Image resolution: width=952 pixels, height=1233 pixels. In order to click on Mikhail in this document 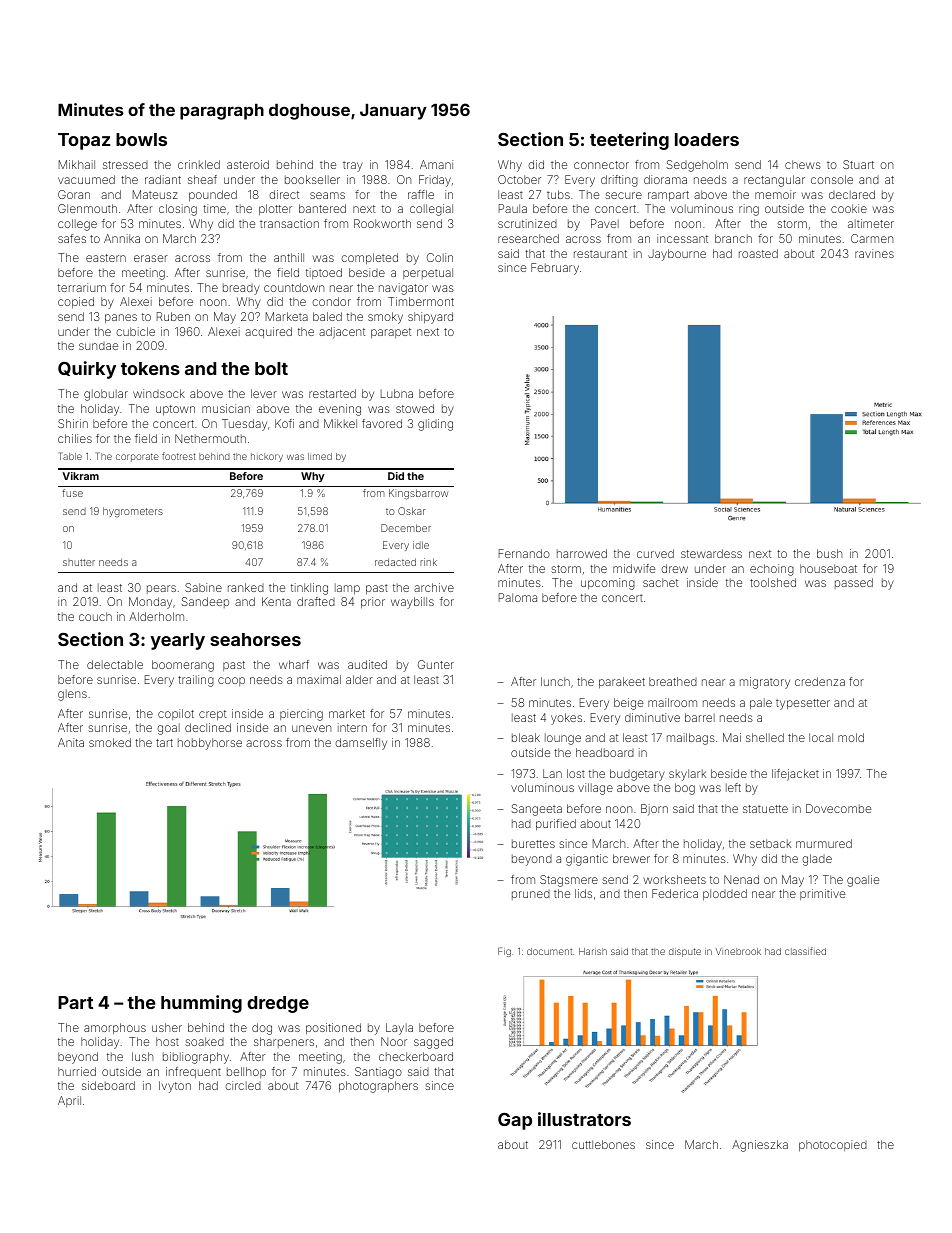, I will do `click(77, 164)`.
